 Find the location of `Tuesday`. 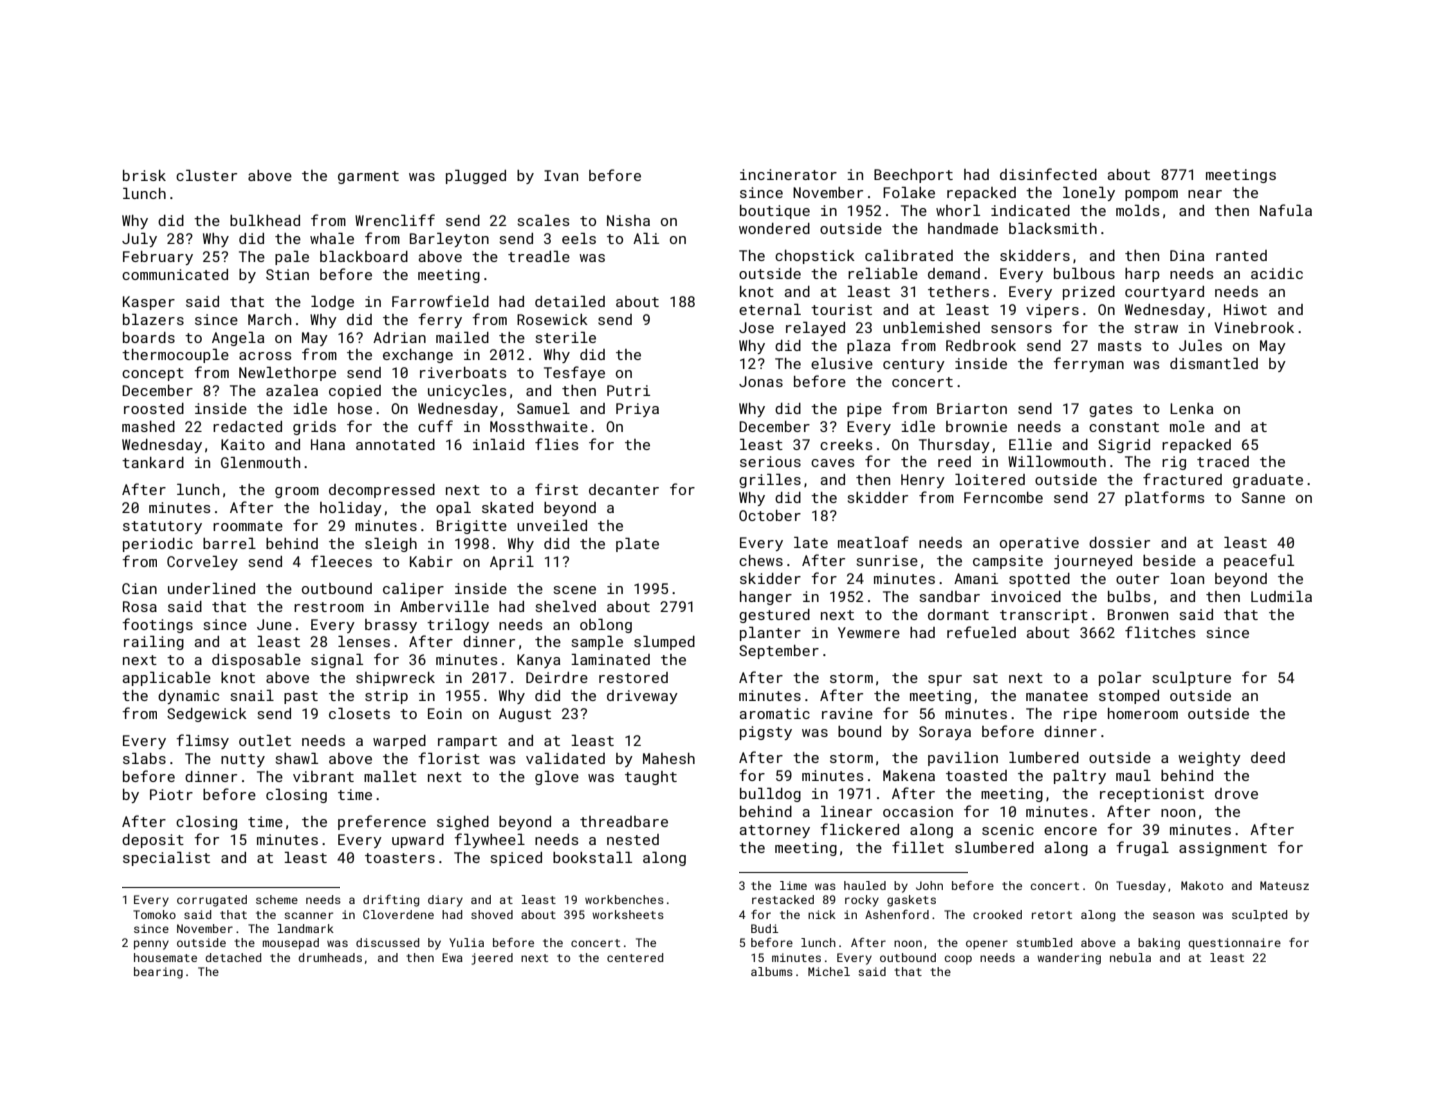

Tuesday is located at coordinates (1141, 887).
